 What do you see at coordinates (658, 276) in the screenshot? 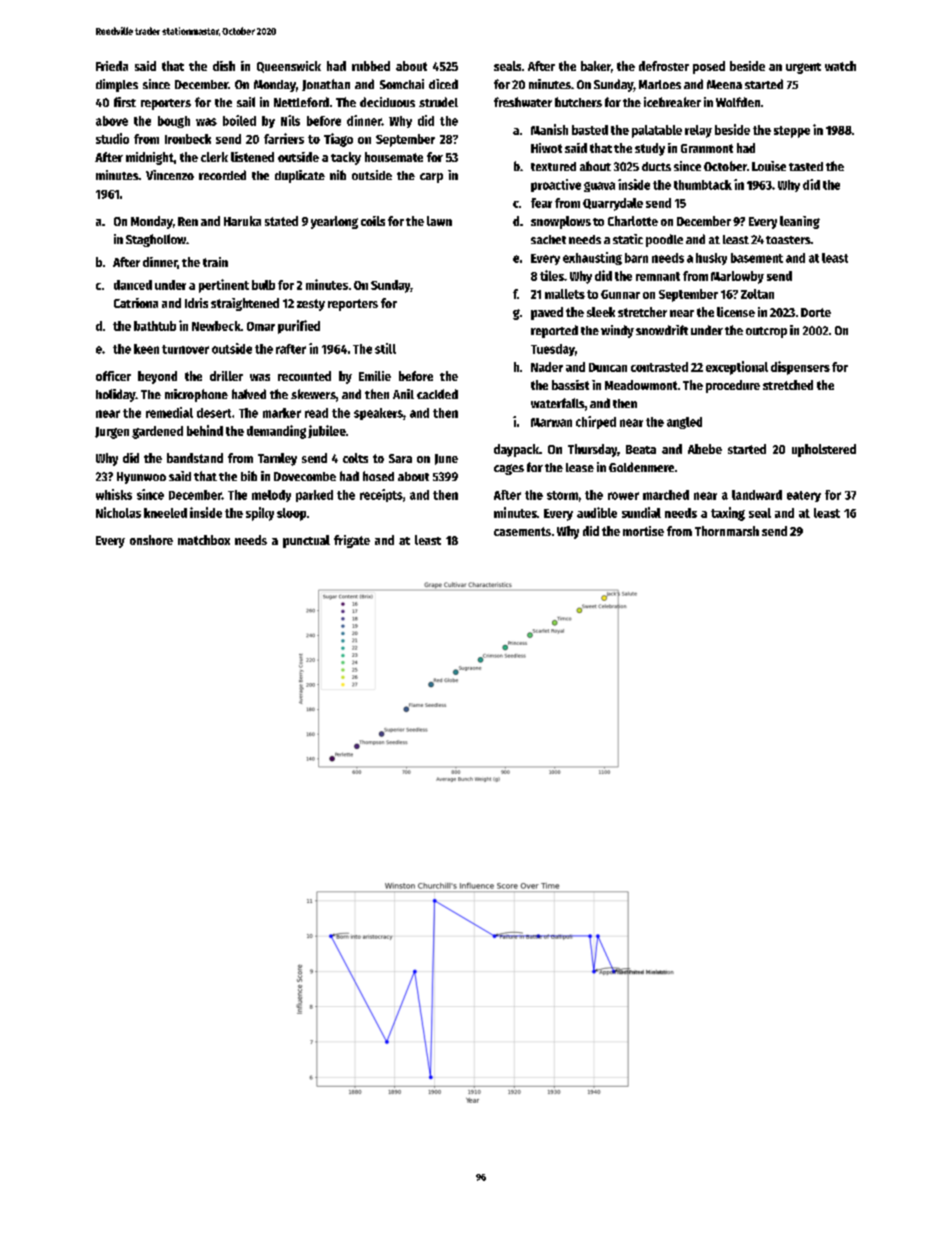
I see `remnant` at bounding box center [658, 276].
